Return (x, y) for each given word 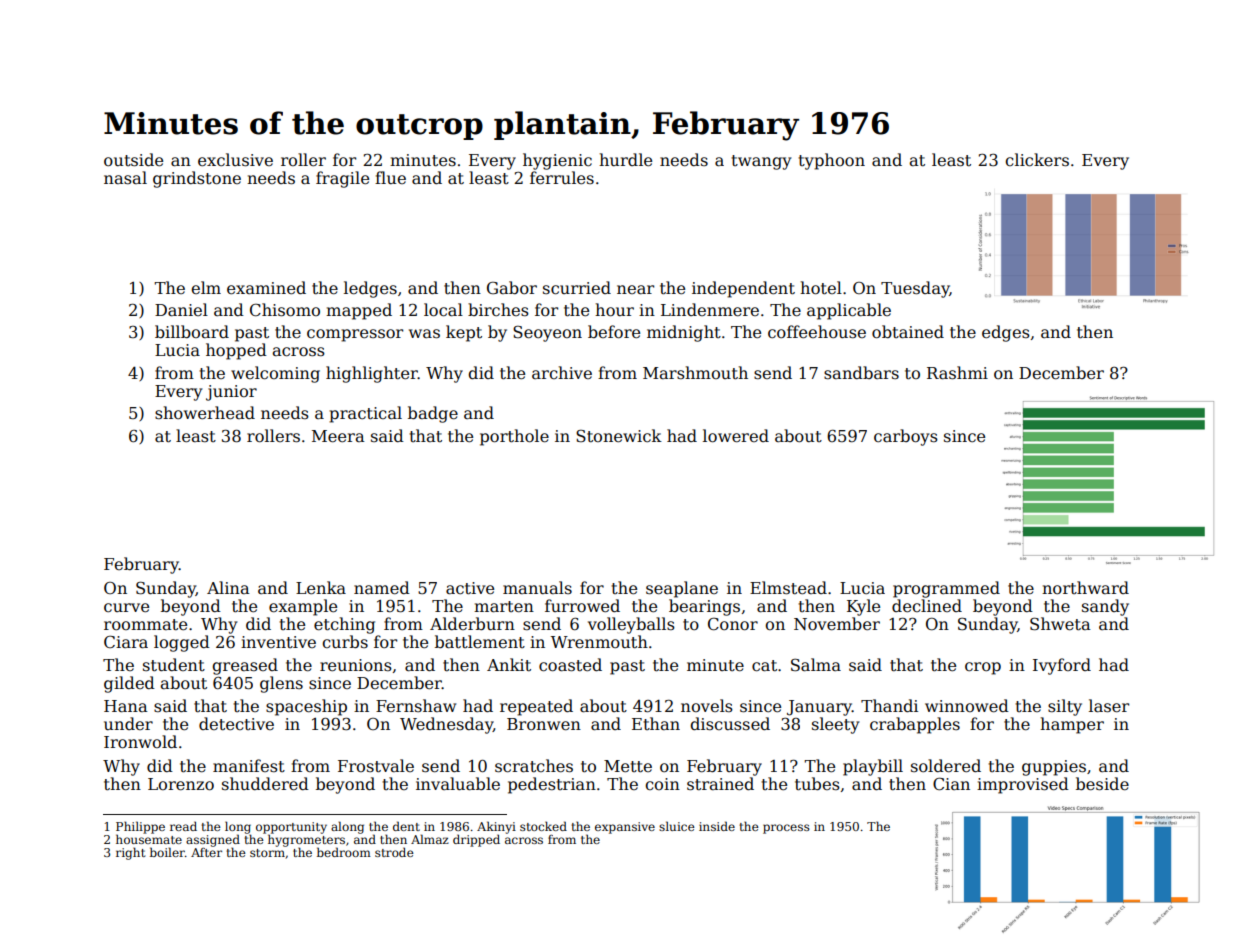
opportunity (291, 828)
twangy (761, 162)
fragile (342, 179)
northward (1085, 587)
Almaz (430, 839)
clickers (1037, 160)
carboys (906, 437)
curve (126, 608)
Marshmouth (695, 373)
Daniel (181, 310)
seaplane (682, 589)
